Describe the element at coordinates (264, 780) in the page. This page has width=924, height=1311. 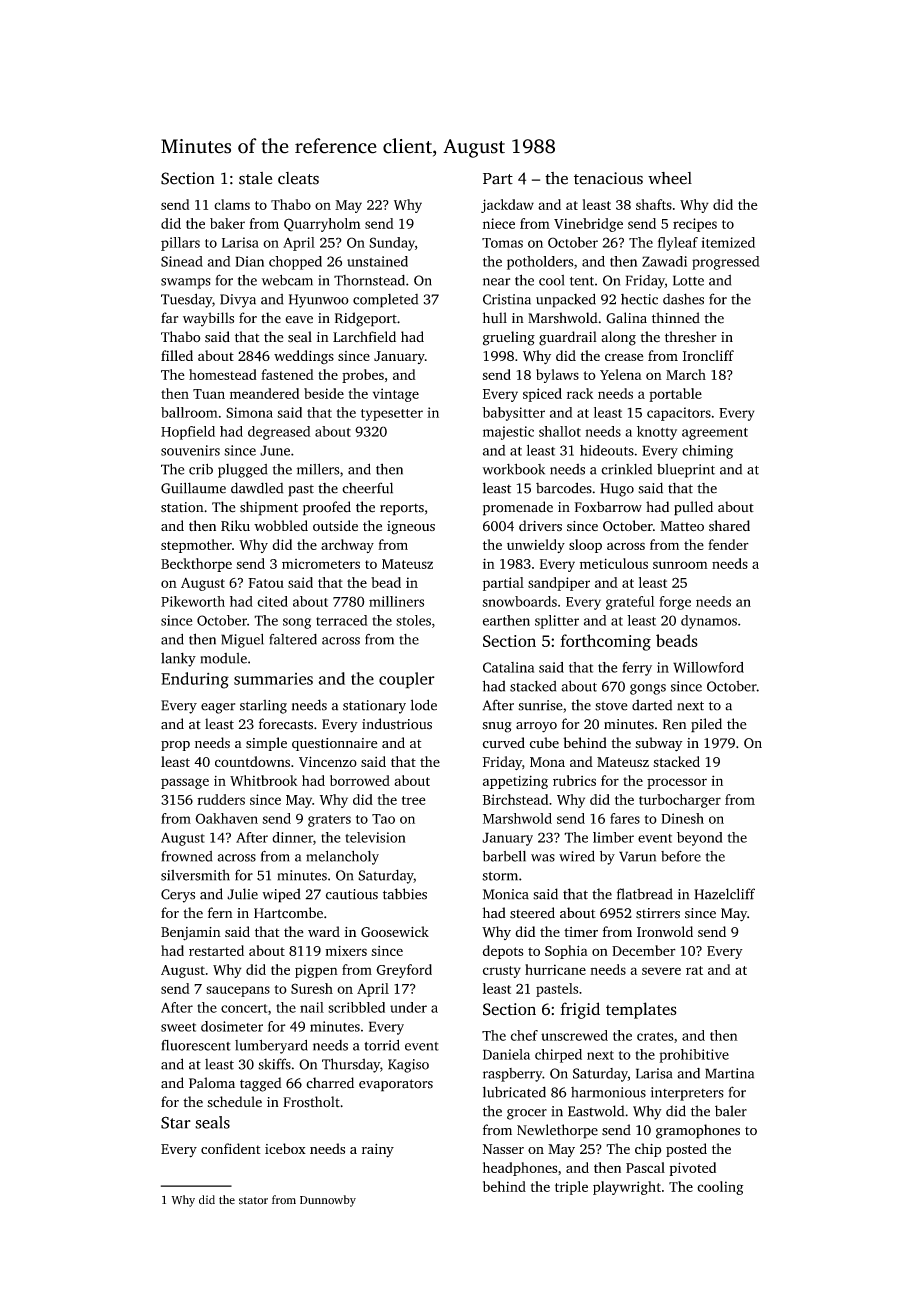
I see `Whitbrook` at that location.
